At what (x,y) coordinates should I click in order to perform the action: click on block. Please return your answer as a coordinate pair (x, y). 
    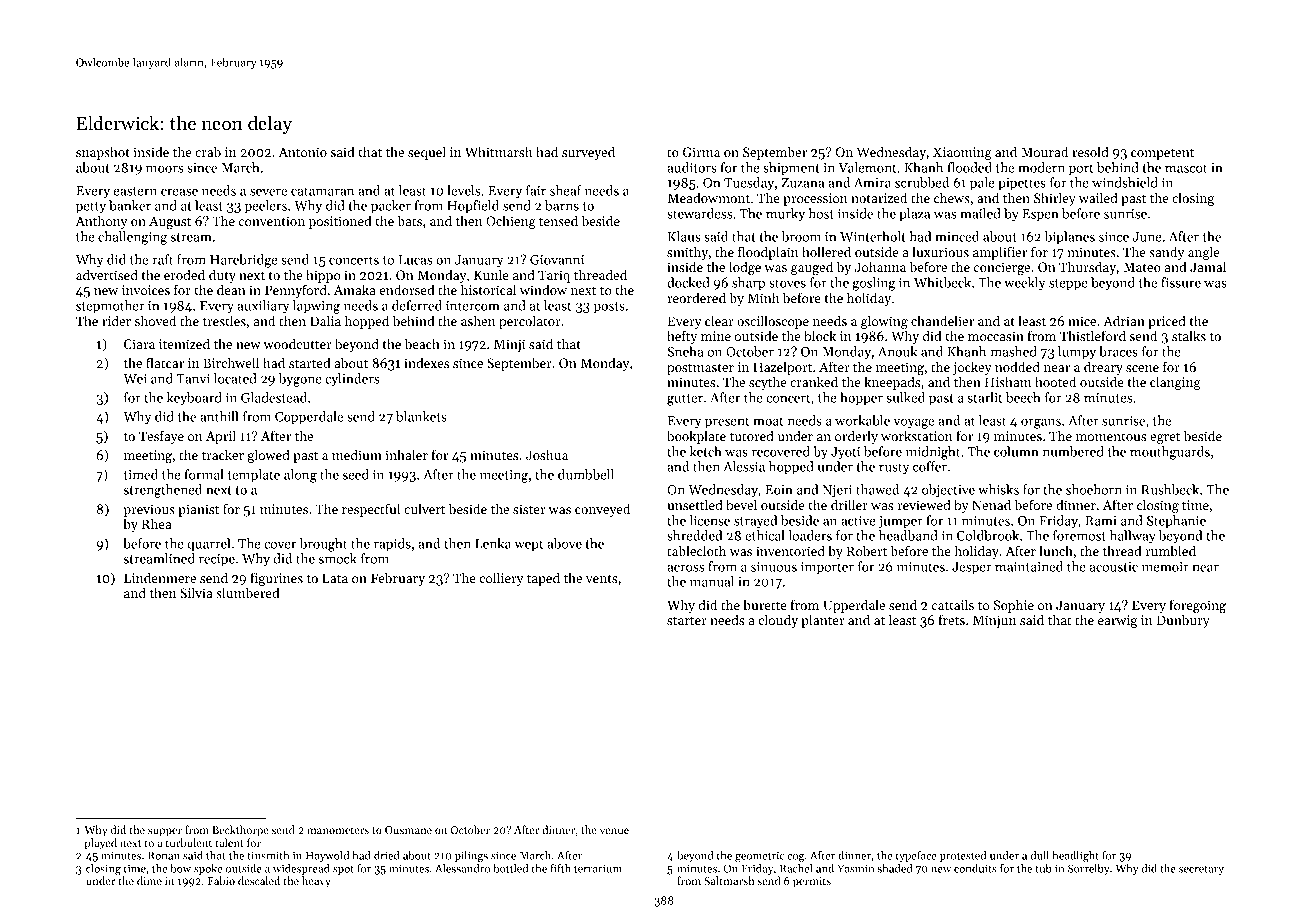
    Looking at the image, I should click on (820, 335).
